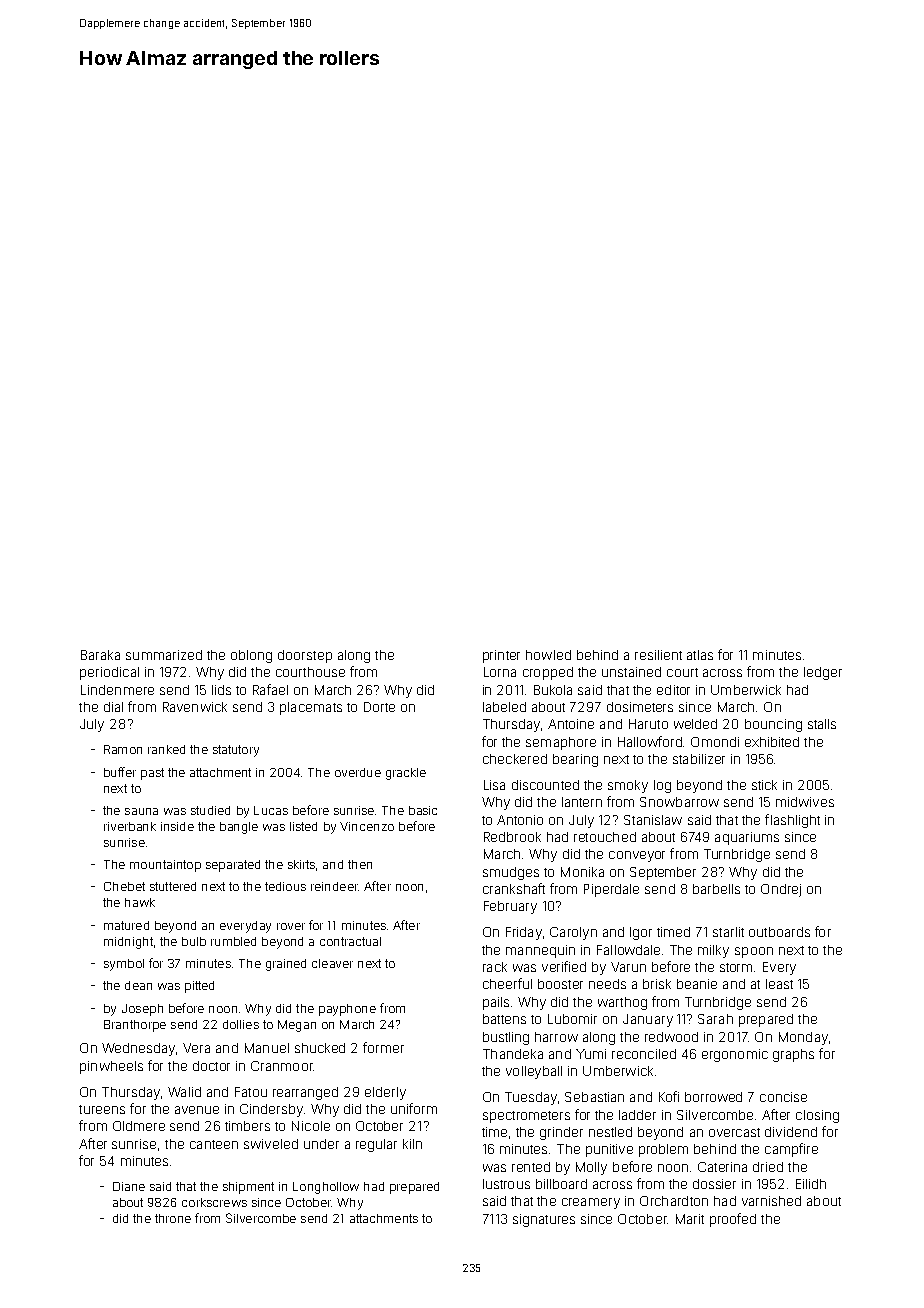 This screenshot has width=924, height=1308. What do you see at coordinates (501, 656) in the screenshot?
I see `printer` at bounding box center [501, 656].
